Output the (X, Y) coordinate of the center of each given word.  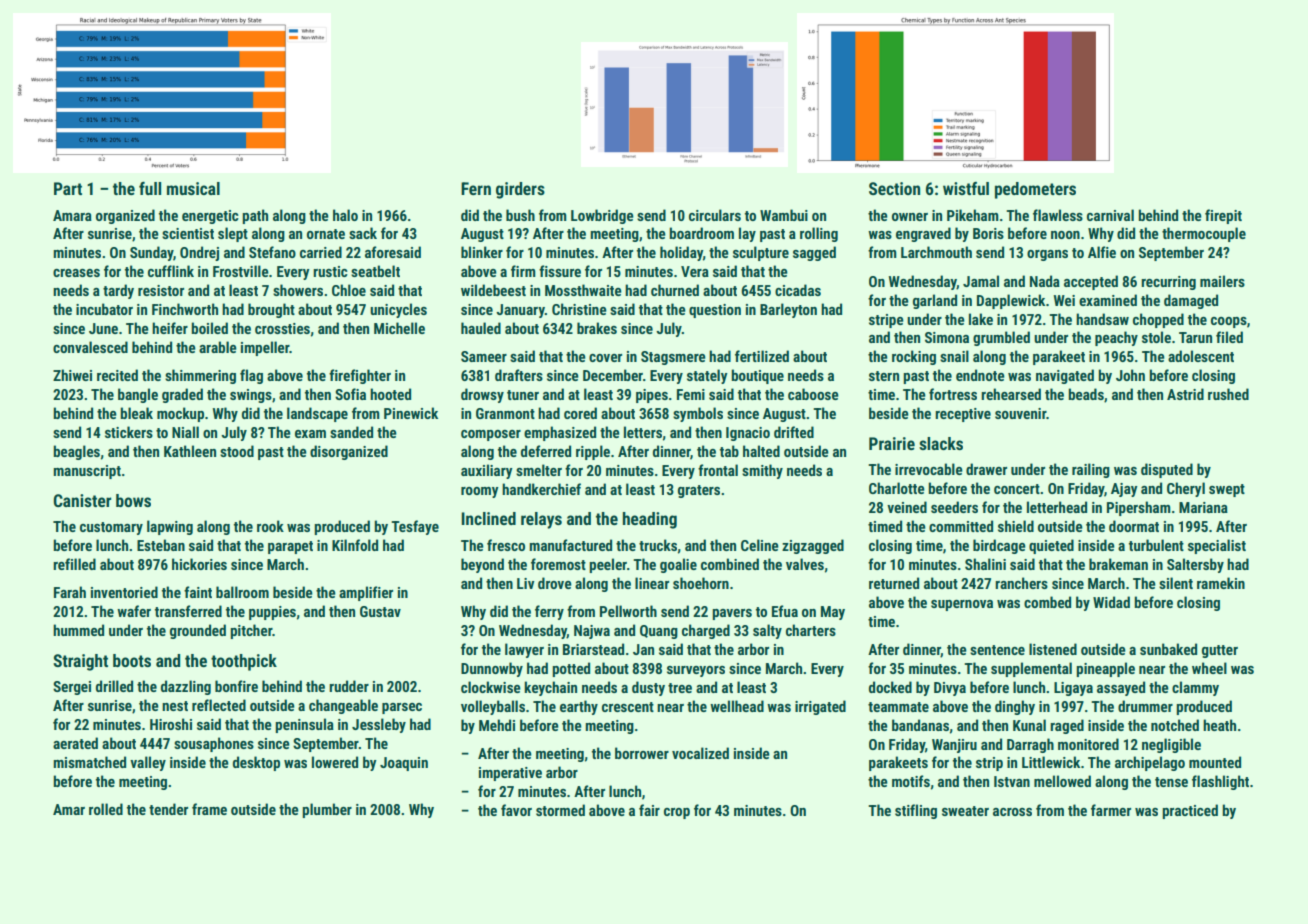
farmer (1111, 810)
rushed (1228, 394)
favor (516, 810)
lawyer (524, 650)
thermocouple (1204, 234)
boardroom (702, 233)
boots (132, 660)
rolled (106, 809)
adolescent (1201, 356)
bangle (138, 395)
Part (68, 188)
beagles (77, 452)
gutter (1220, 651)
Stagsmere (673, 358)
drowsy (482, 395)
